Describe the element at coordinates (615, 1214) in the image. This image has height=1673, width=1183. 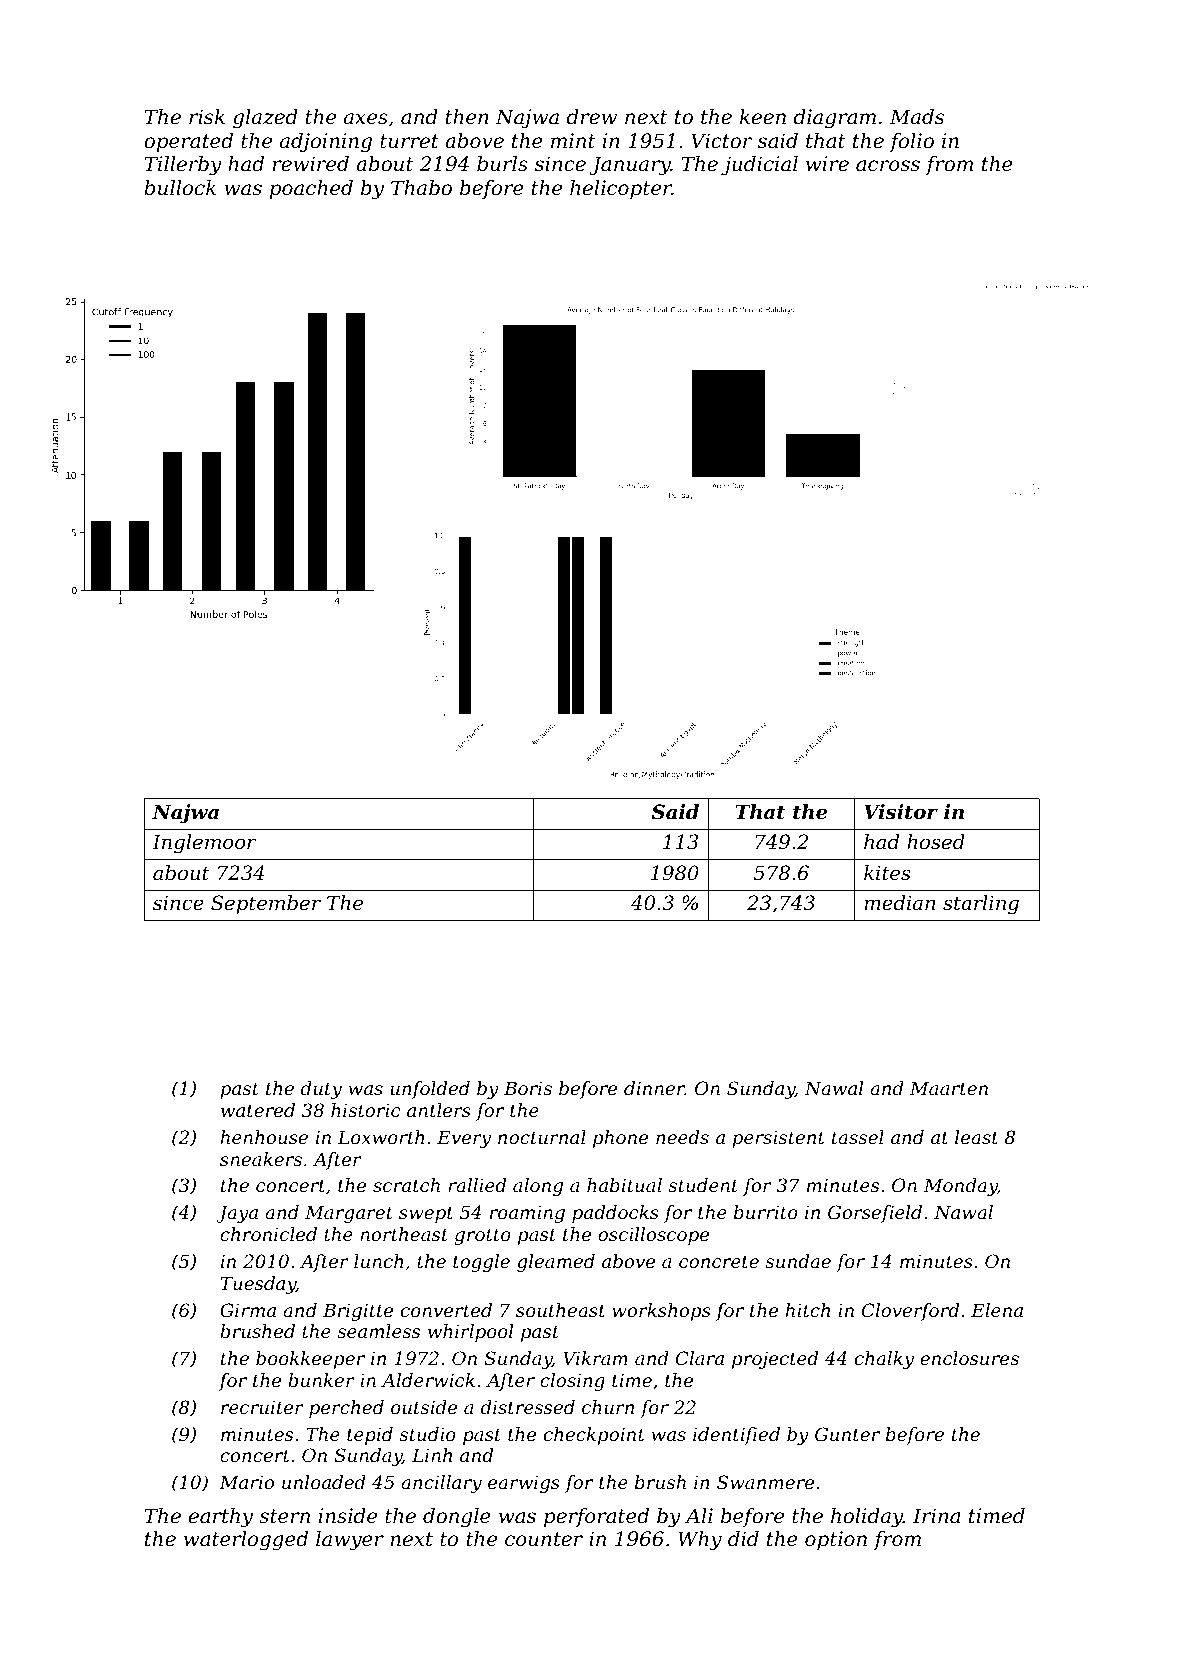
I see `paddocks` at that location.
